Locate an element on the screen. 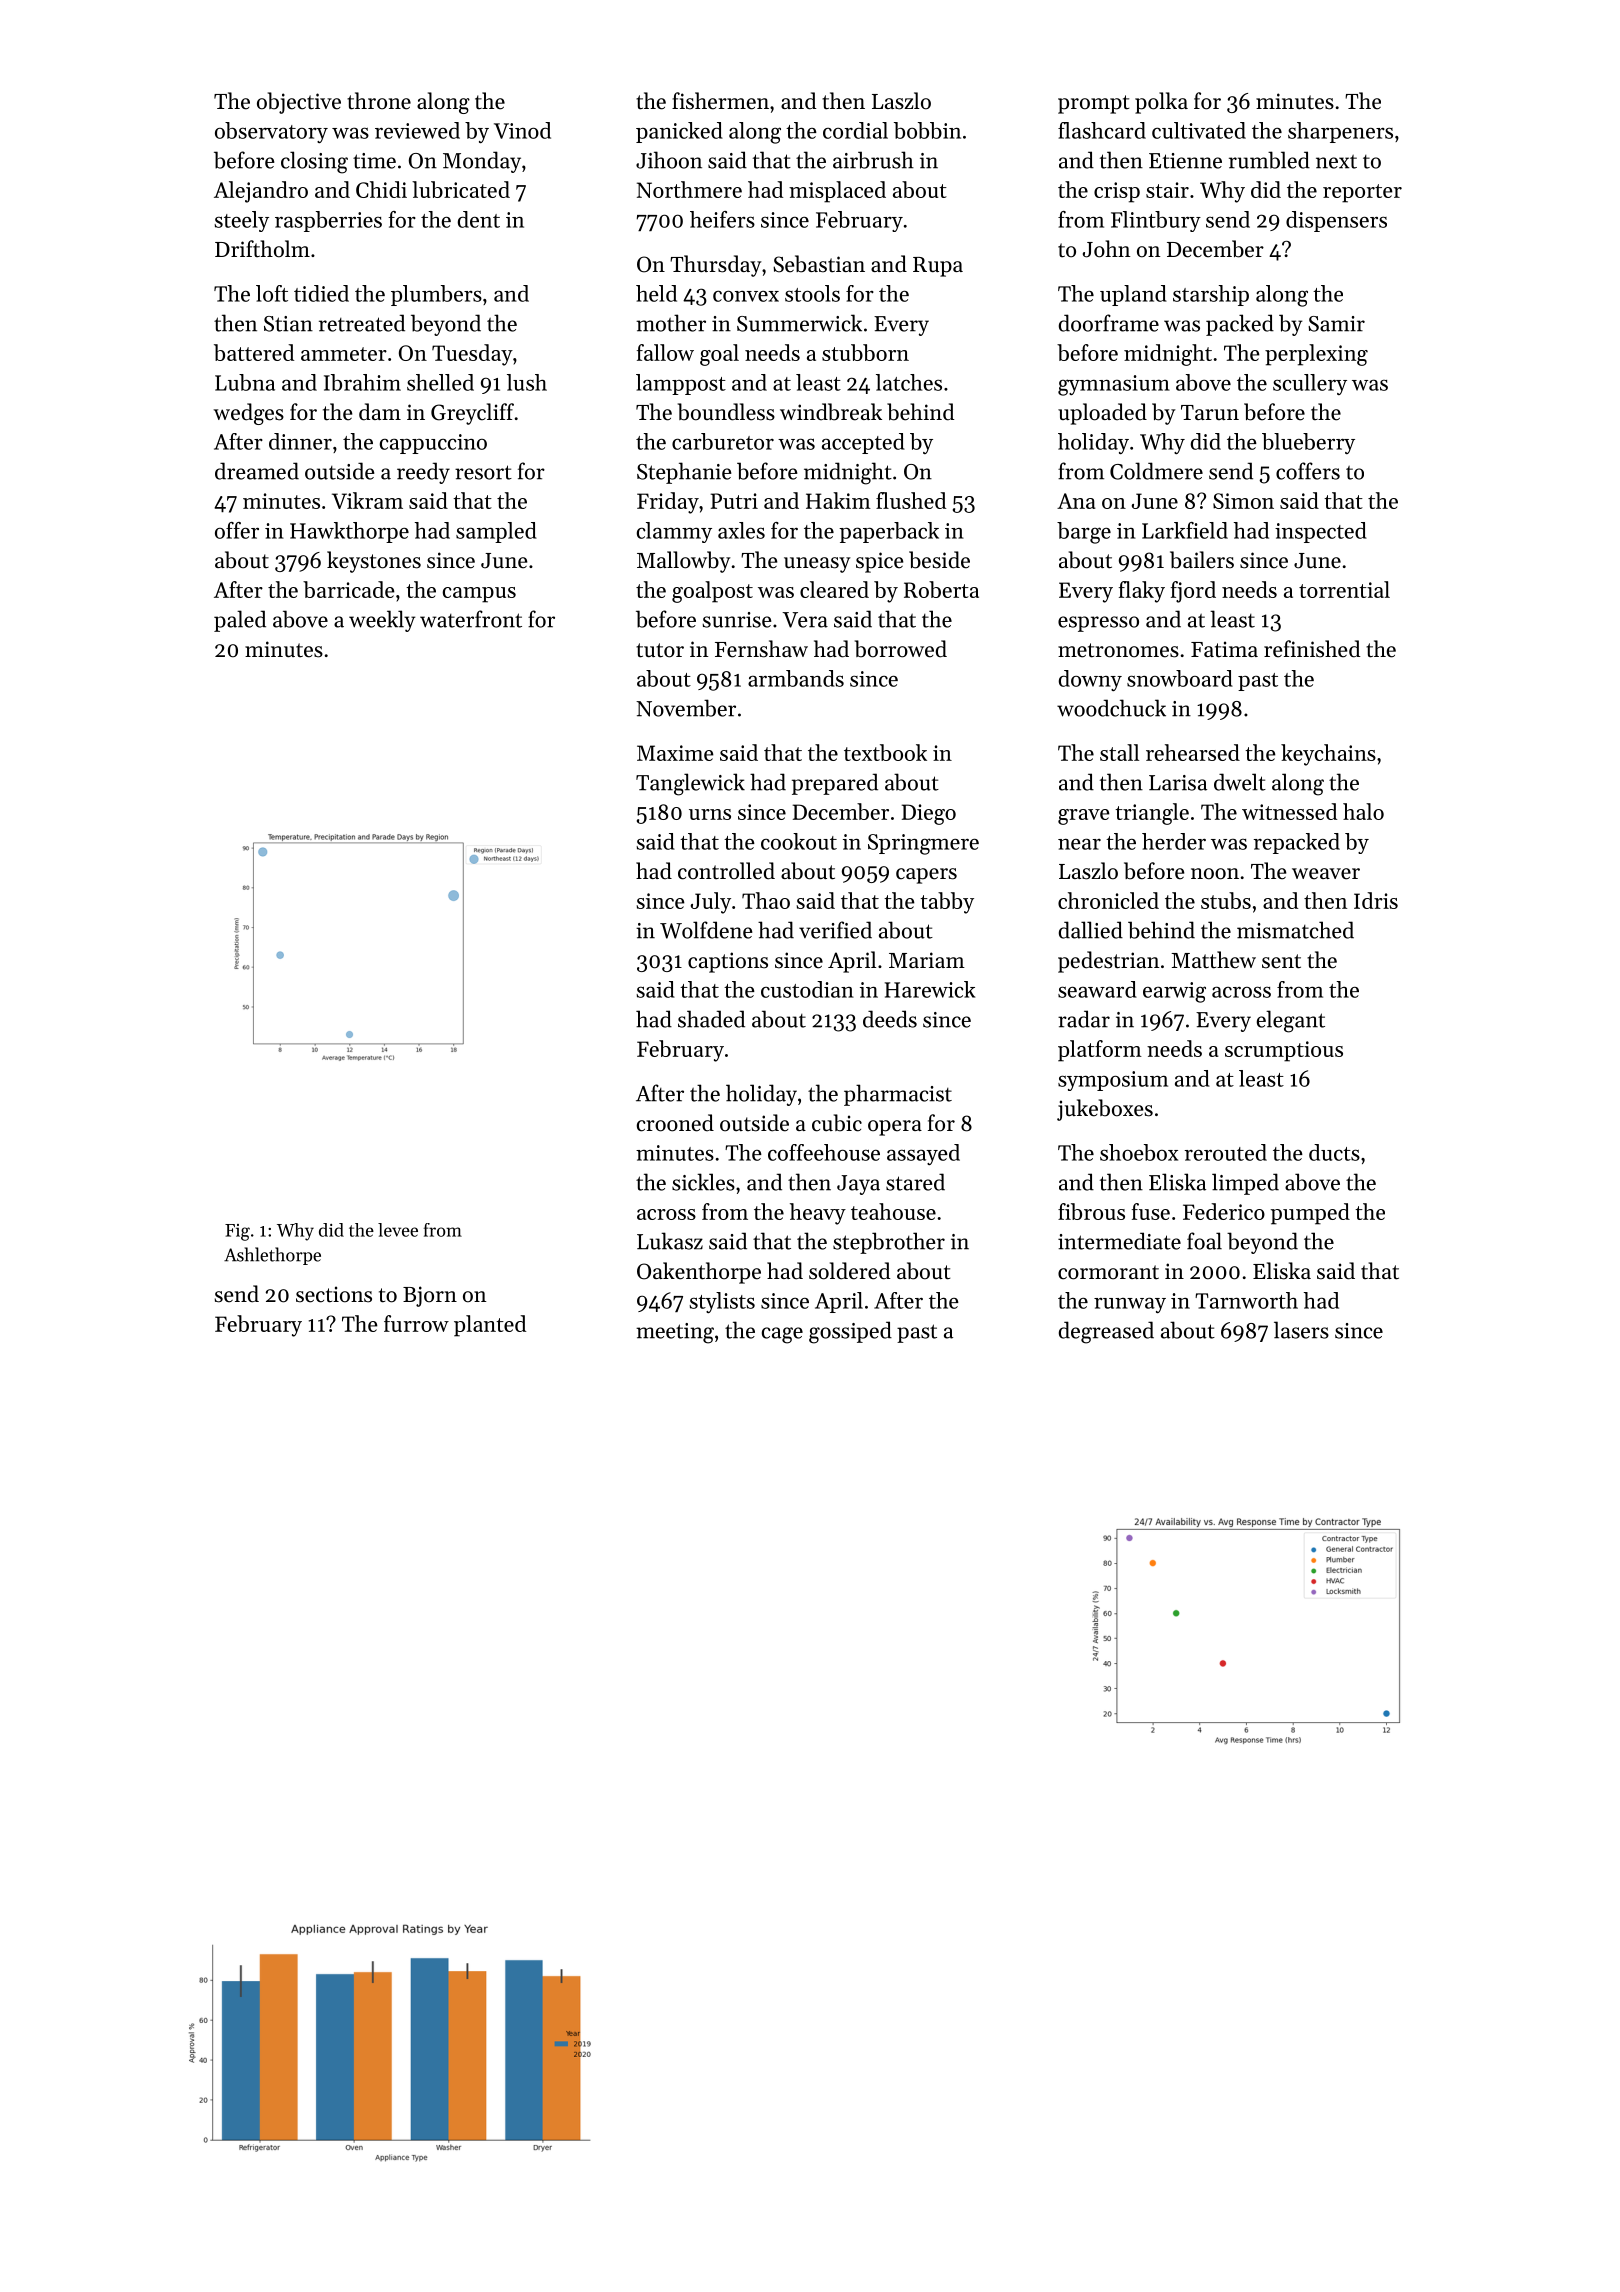 This screenshot has width=1620, height=2292. polka is located at coordinates (1161, 103).
